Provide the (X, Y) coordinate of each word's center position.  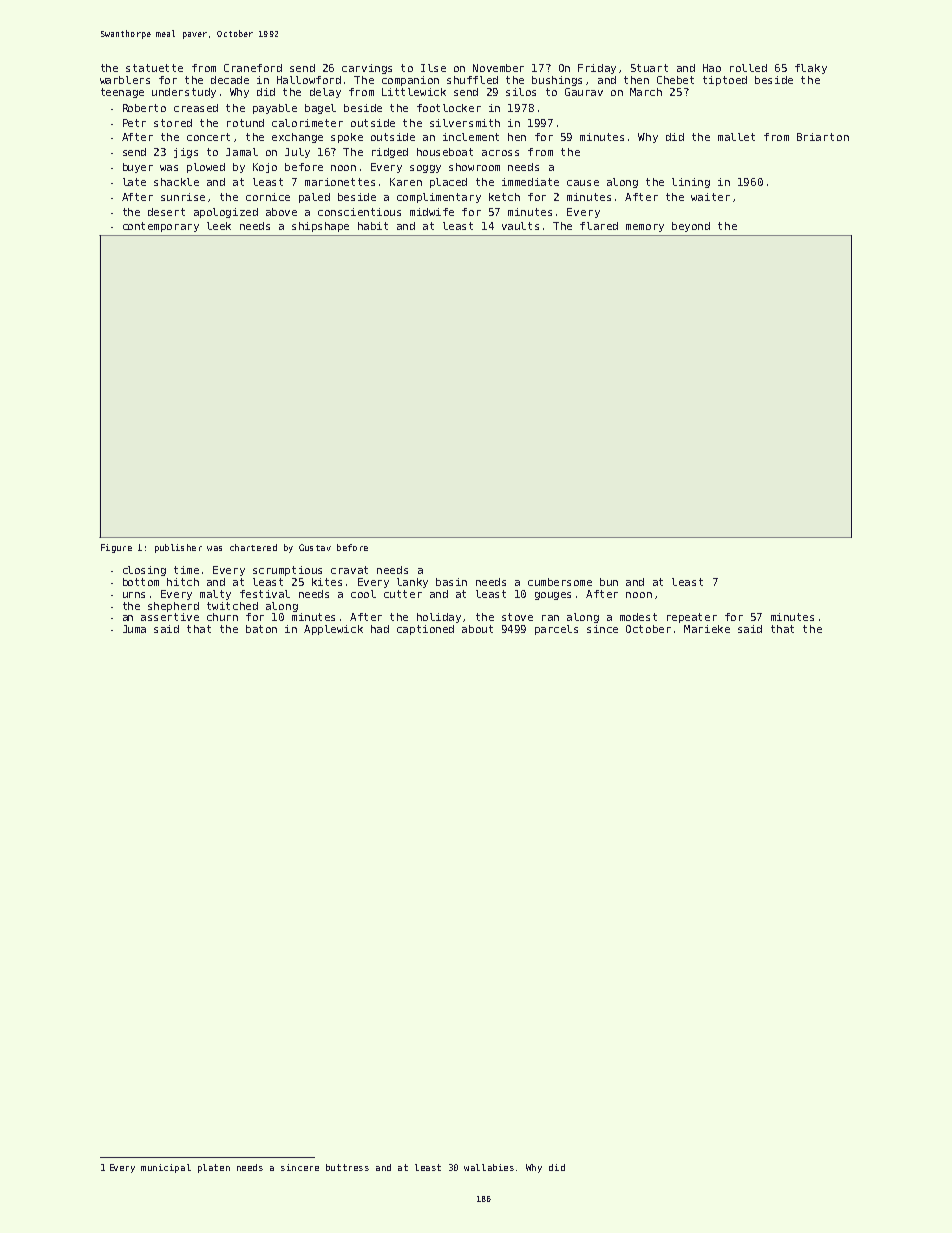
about (477, 629)
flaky (811, 69)
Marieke (707, 629)
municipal (166, 1168)
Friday (597, 69)
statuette (154, 68)
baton (261, 629)
